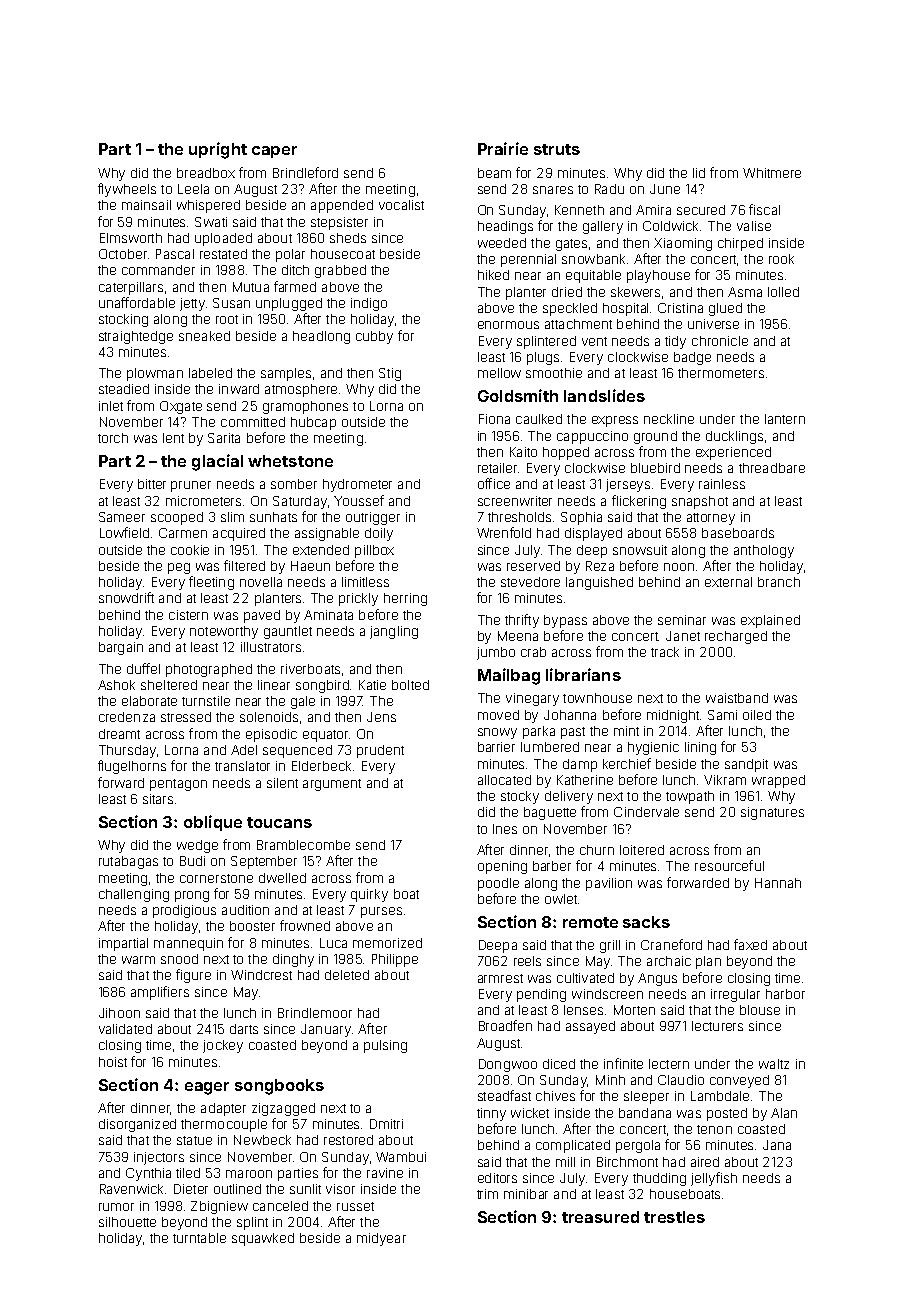 The height and width of the image is (1316, 908). Describe the element at coordinates (757, 715) in the image. I see `oiled` at that location.
